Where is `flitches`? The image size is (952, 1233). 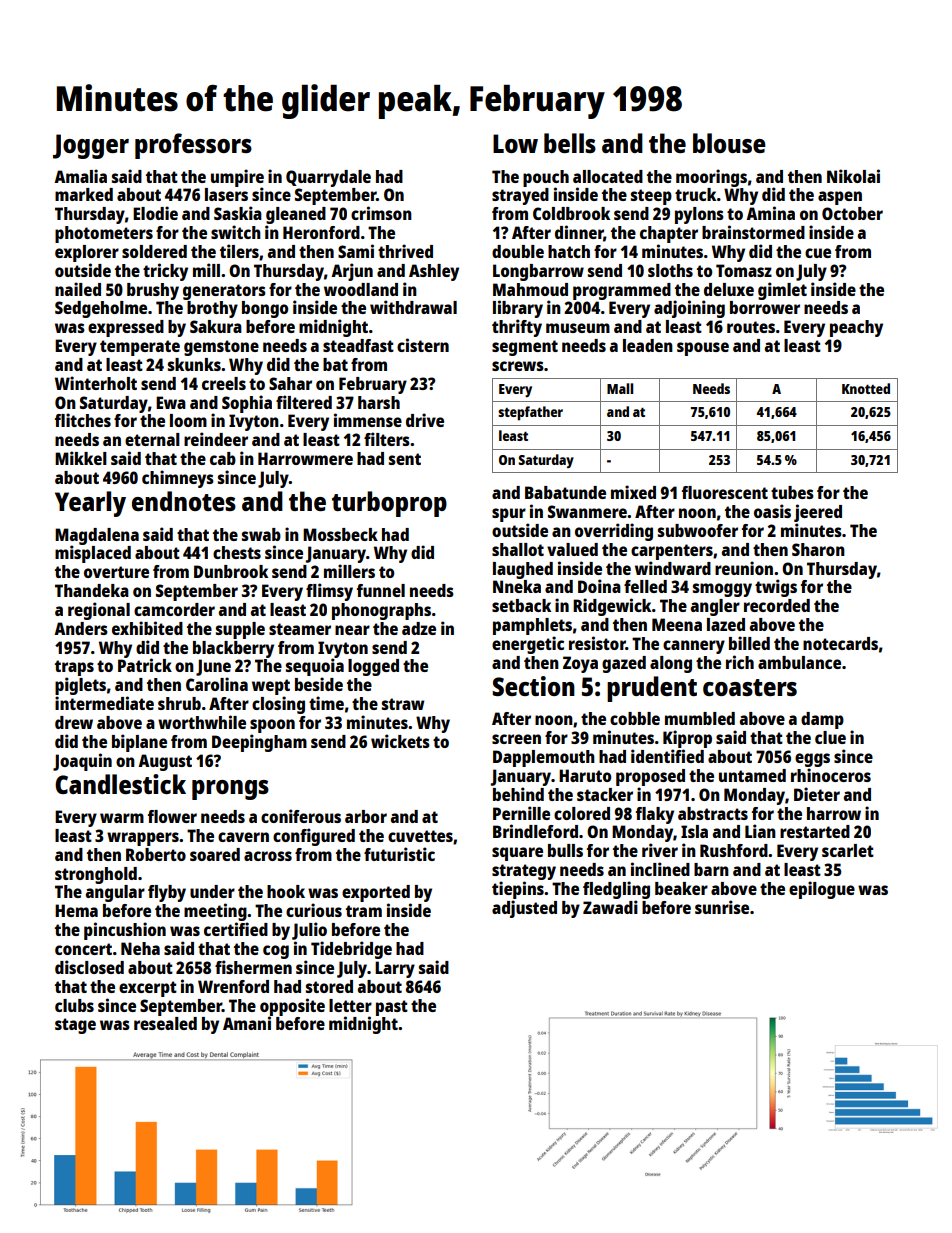 flitches is located at coordinates (83, 420).
